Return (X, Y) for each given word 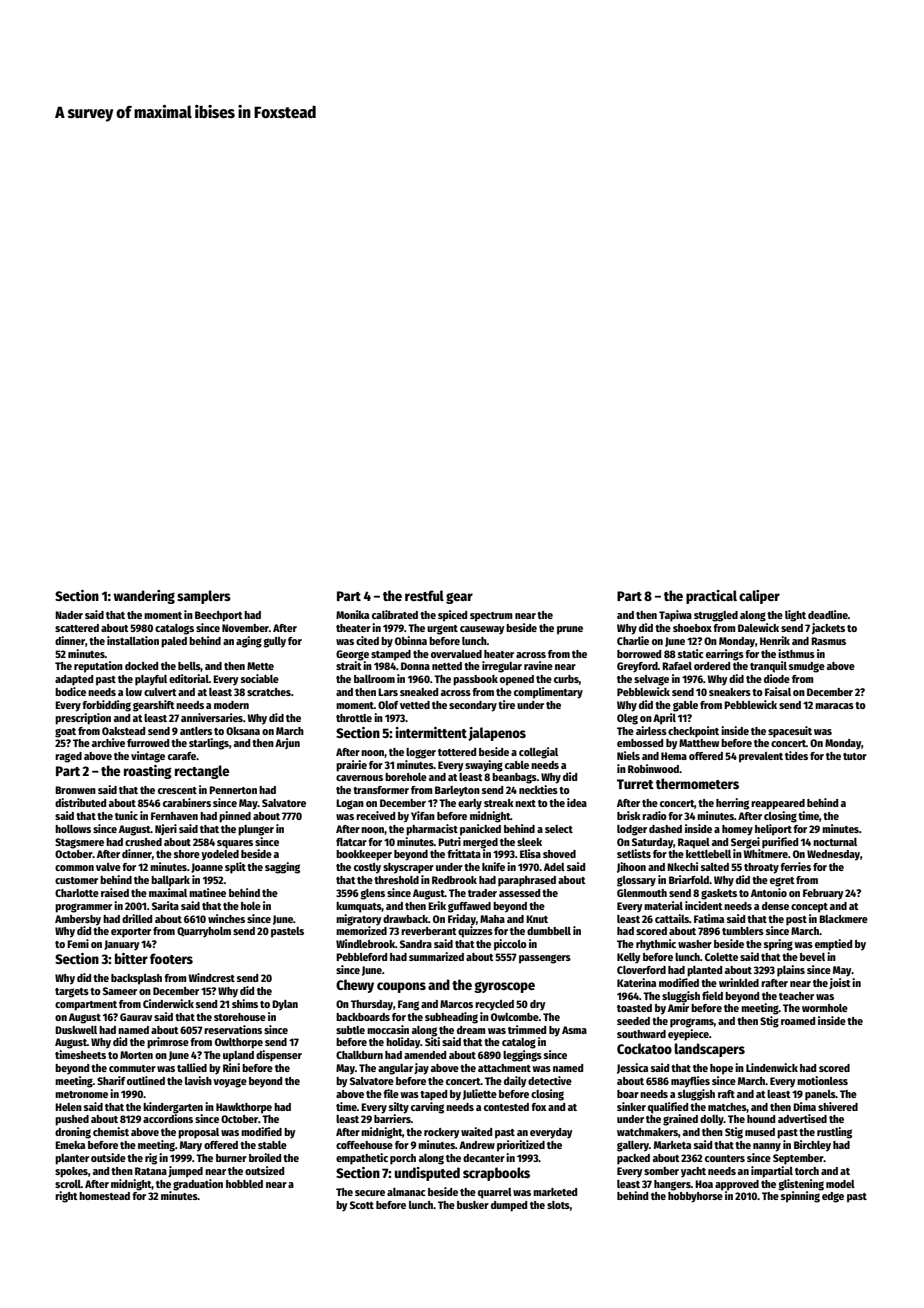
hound (761, 1119)
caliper (759, 597)
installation (133, 640)
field (712, 995)
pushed (72, 1120)
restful (424, 595)
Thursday (372, 1005)
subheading (451, 1018)
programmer (83, 908)
